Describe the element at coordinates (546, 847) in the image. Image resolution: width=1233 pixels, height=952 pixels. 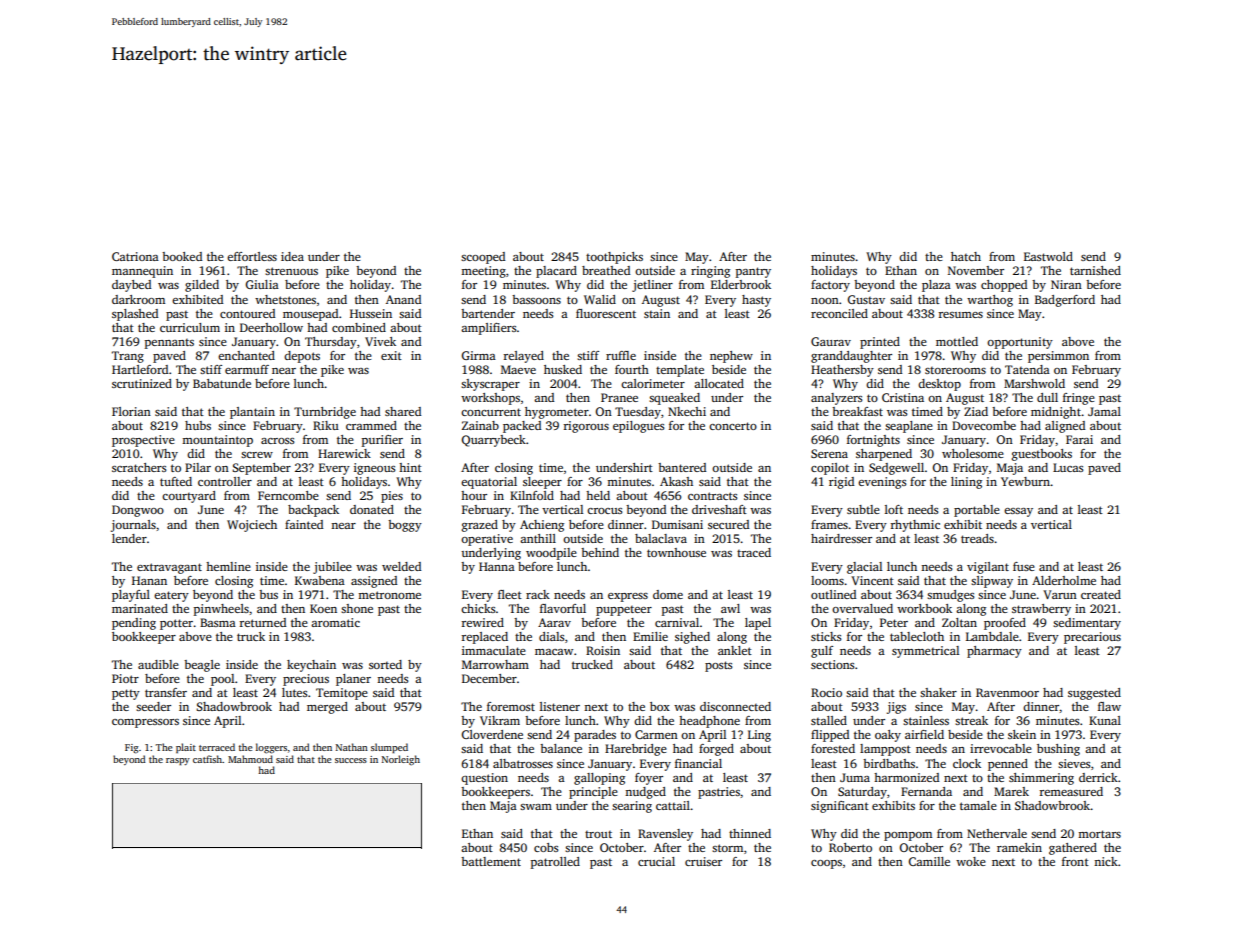
I see `cobs` at that location.
